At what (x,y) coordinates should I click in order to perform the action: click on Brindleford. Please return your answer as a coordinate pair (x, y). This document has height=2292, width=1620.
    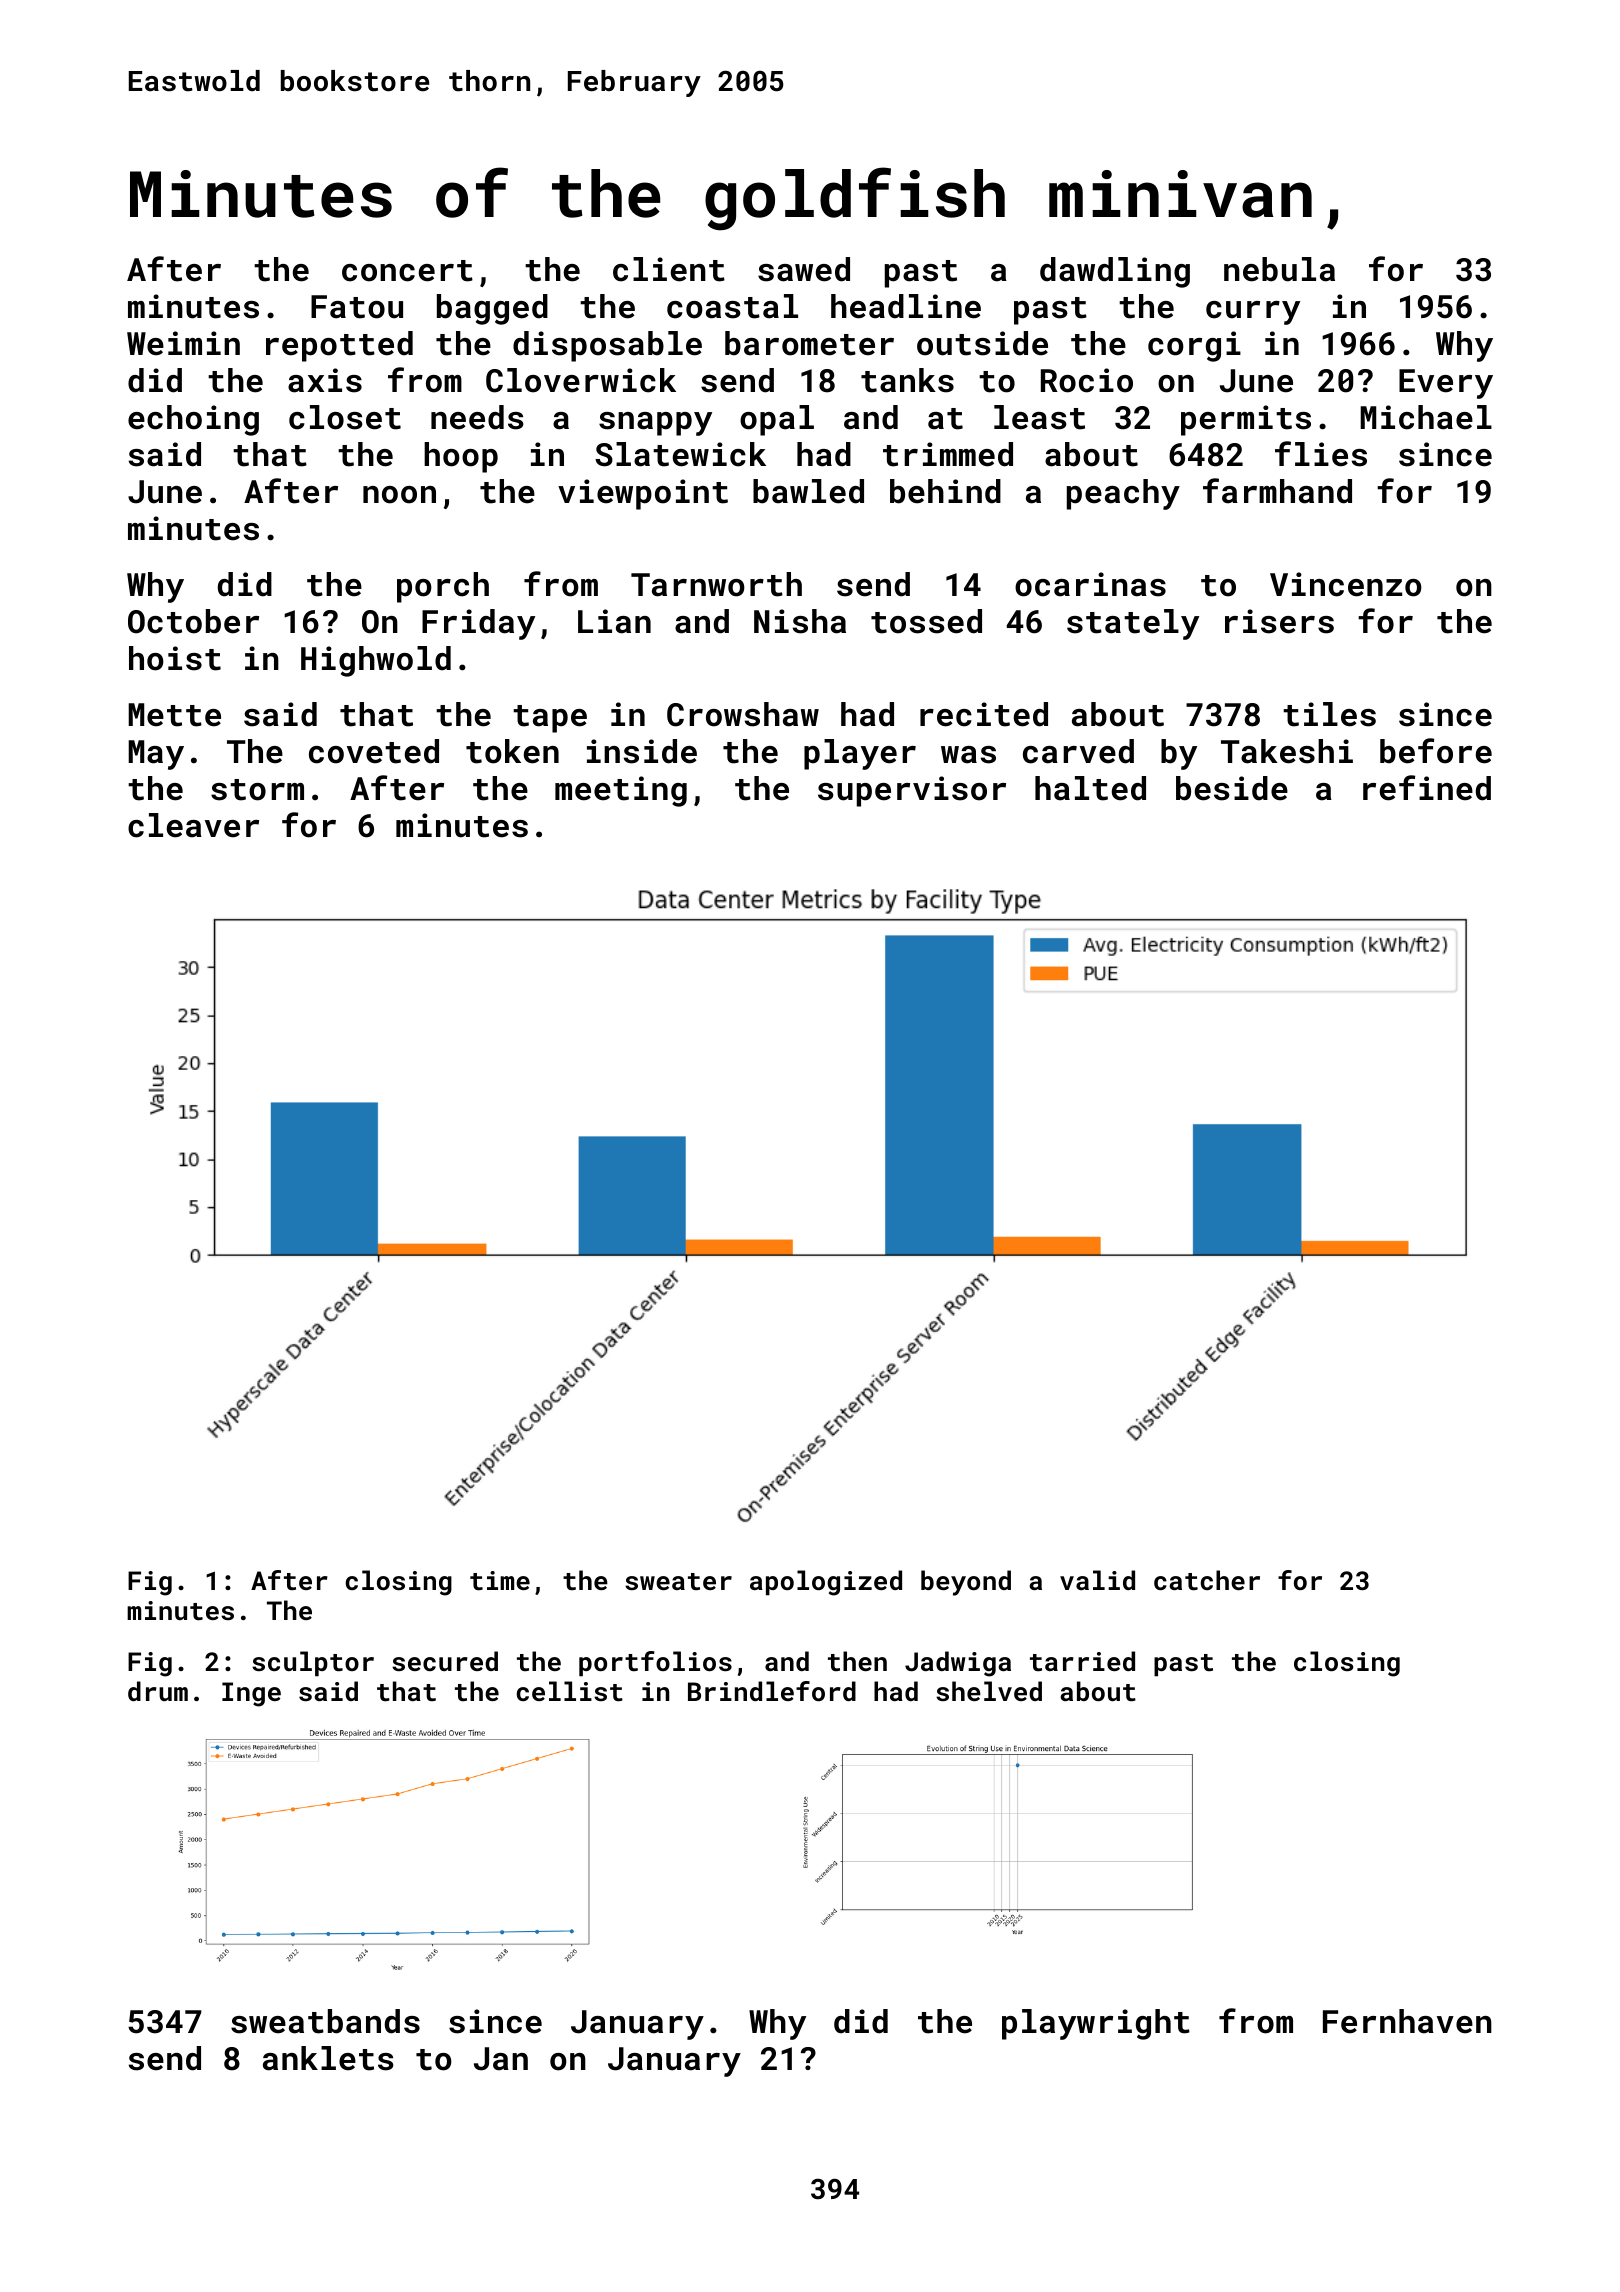
    Looking at the image, I should click on (772, 1691).
